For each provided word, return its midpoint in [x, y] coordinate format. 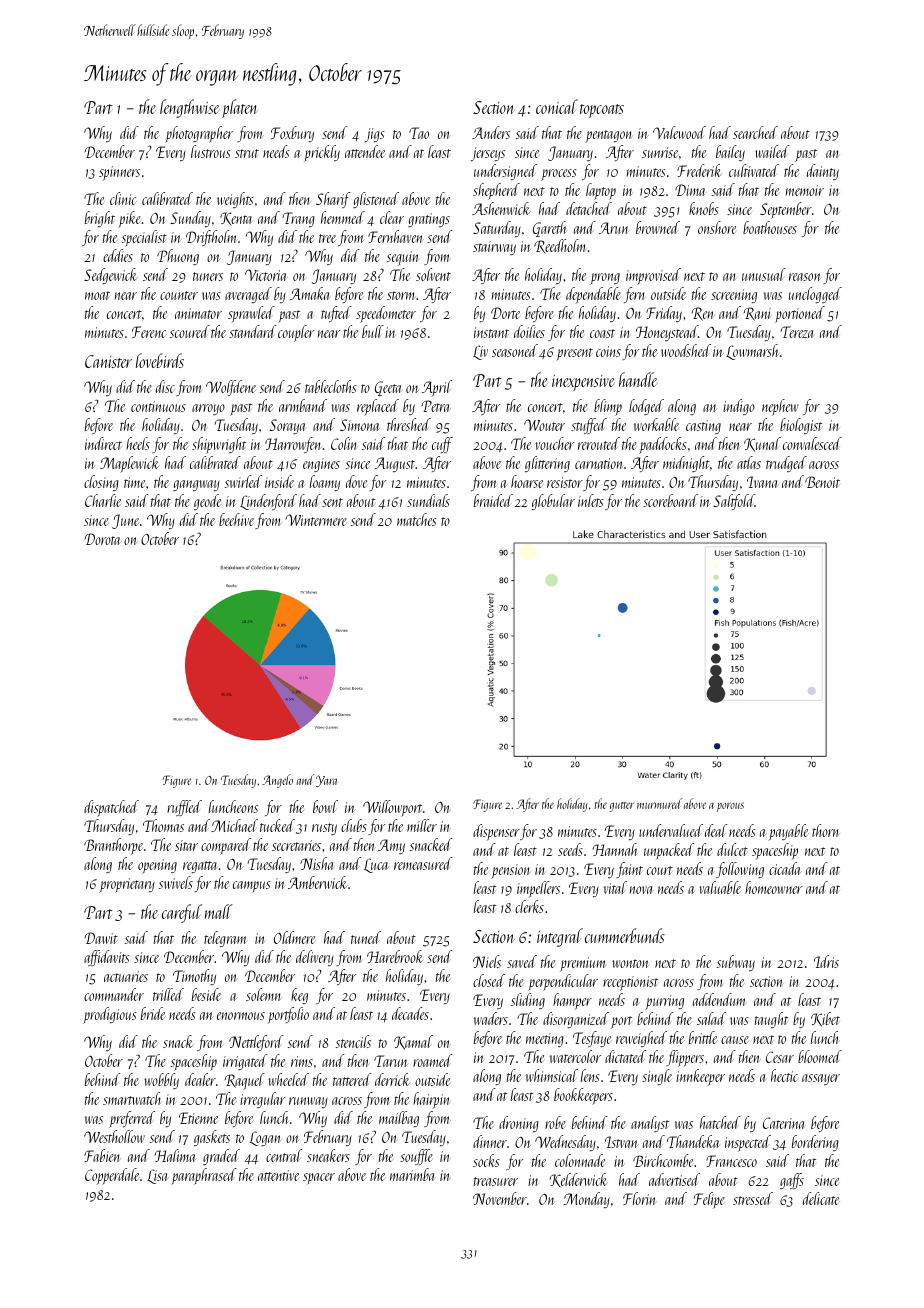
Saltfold [734, 502]
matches [417, 519]
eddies [118, 255]
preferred [132, 1119]
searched [755, 132]
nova [641, 890]
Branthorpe [113, 846]
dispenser [496, 832]
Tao [419, 133]
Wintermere [315, 520]
